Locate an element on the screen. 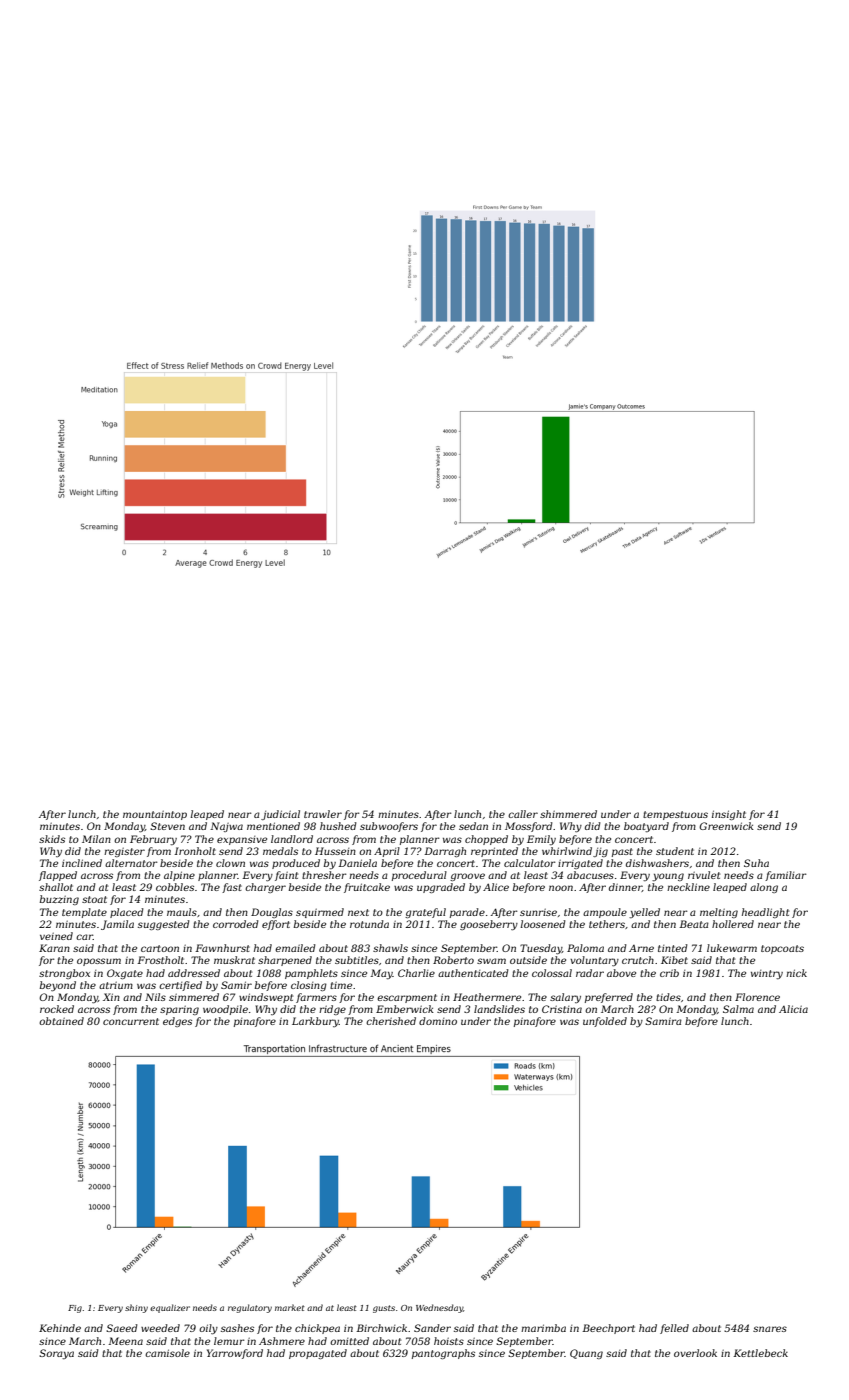 The image size is (849, 1400). mountaintop is located at coordinates (155, 815).
